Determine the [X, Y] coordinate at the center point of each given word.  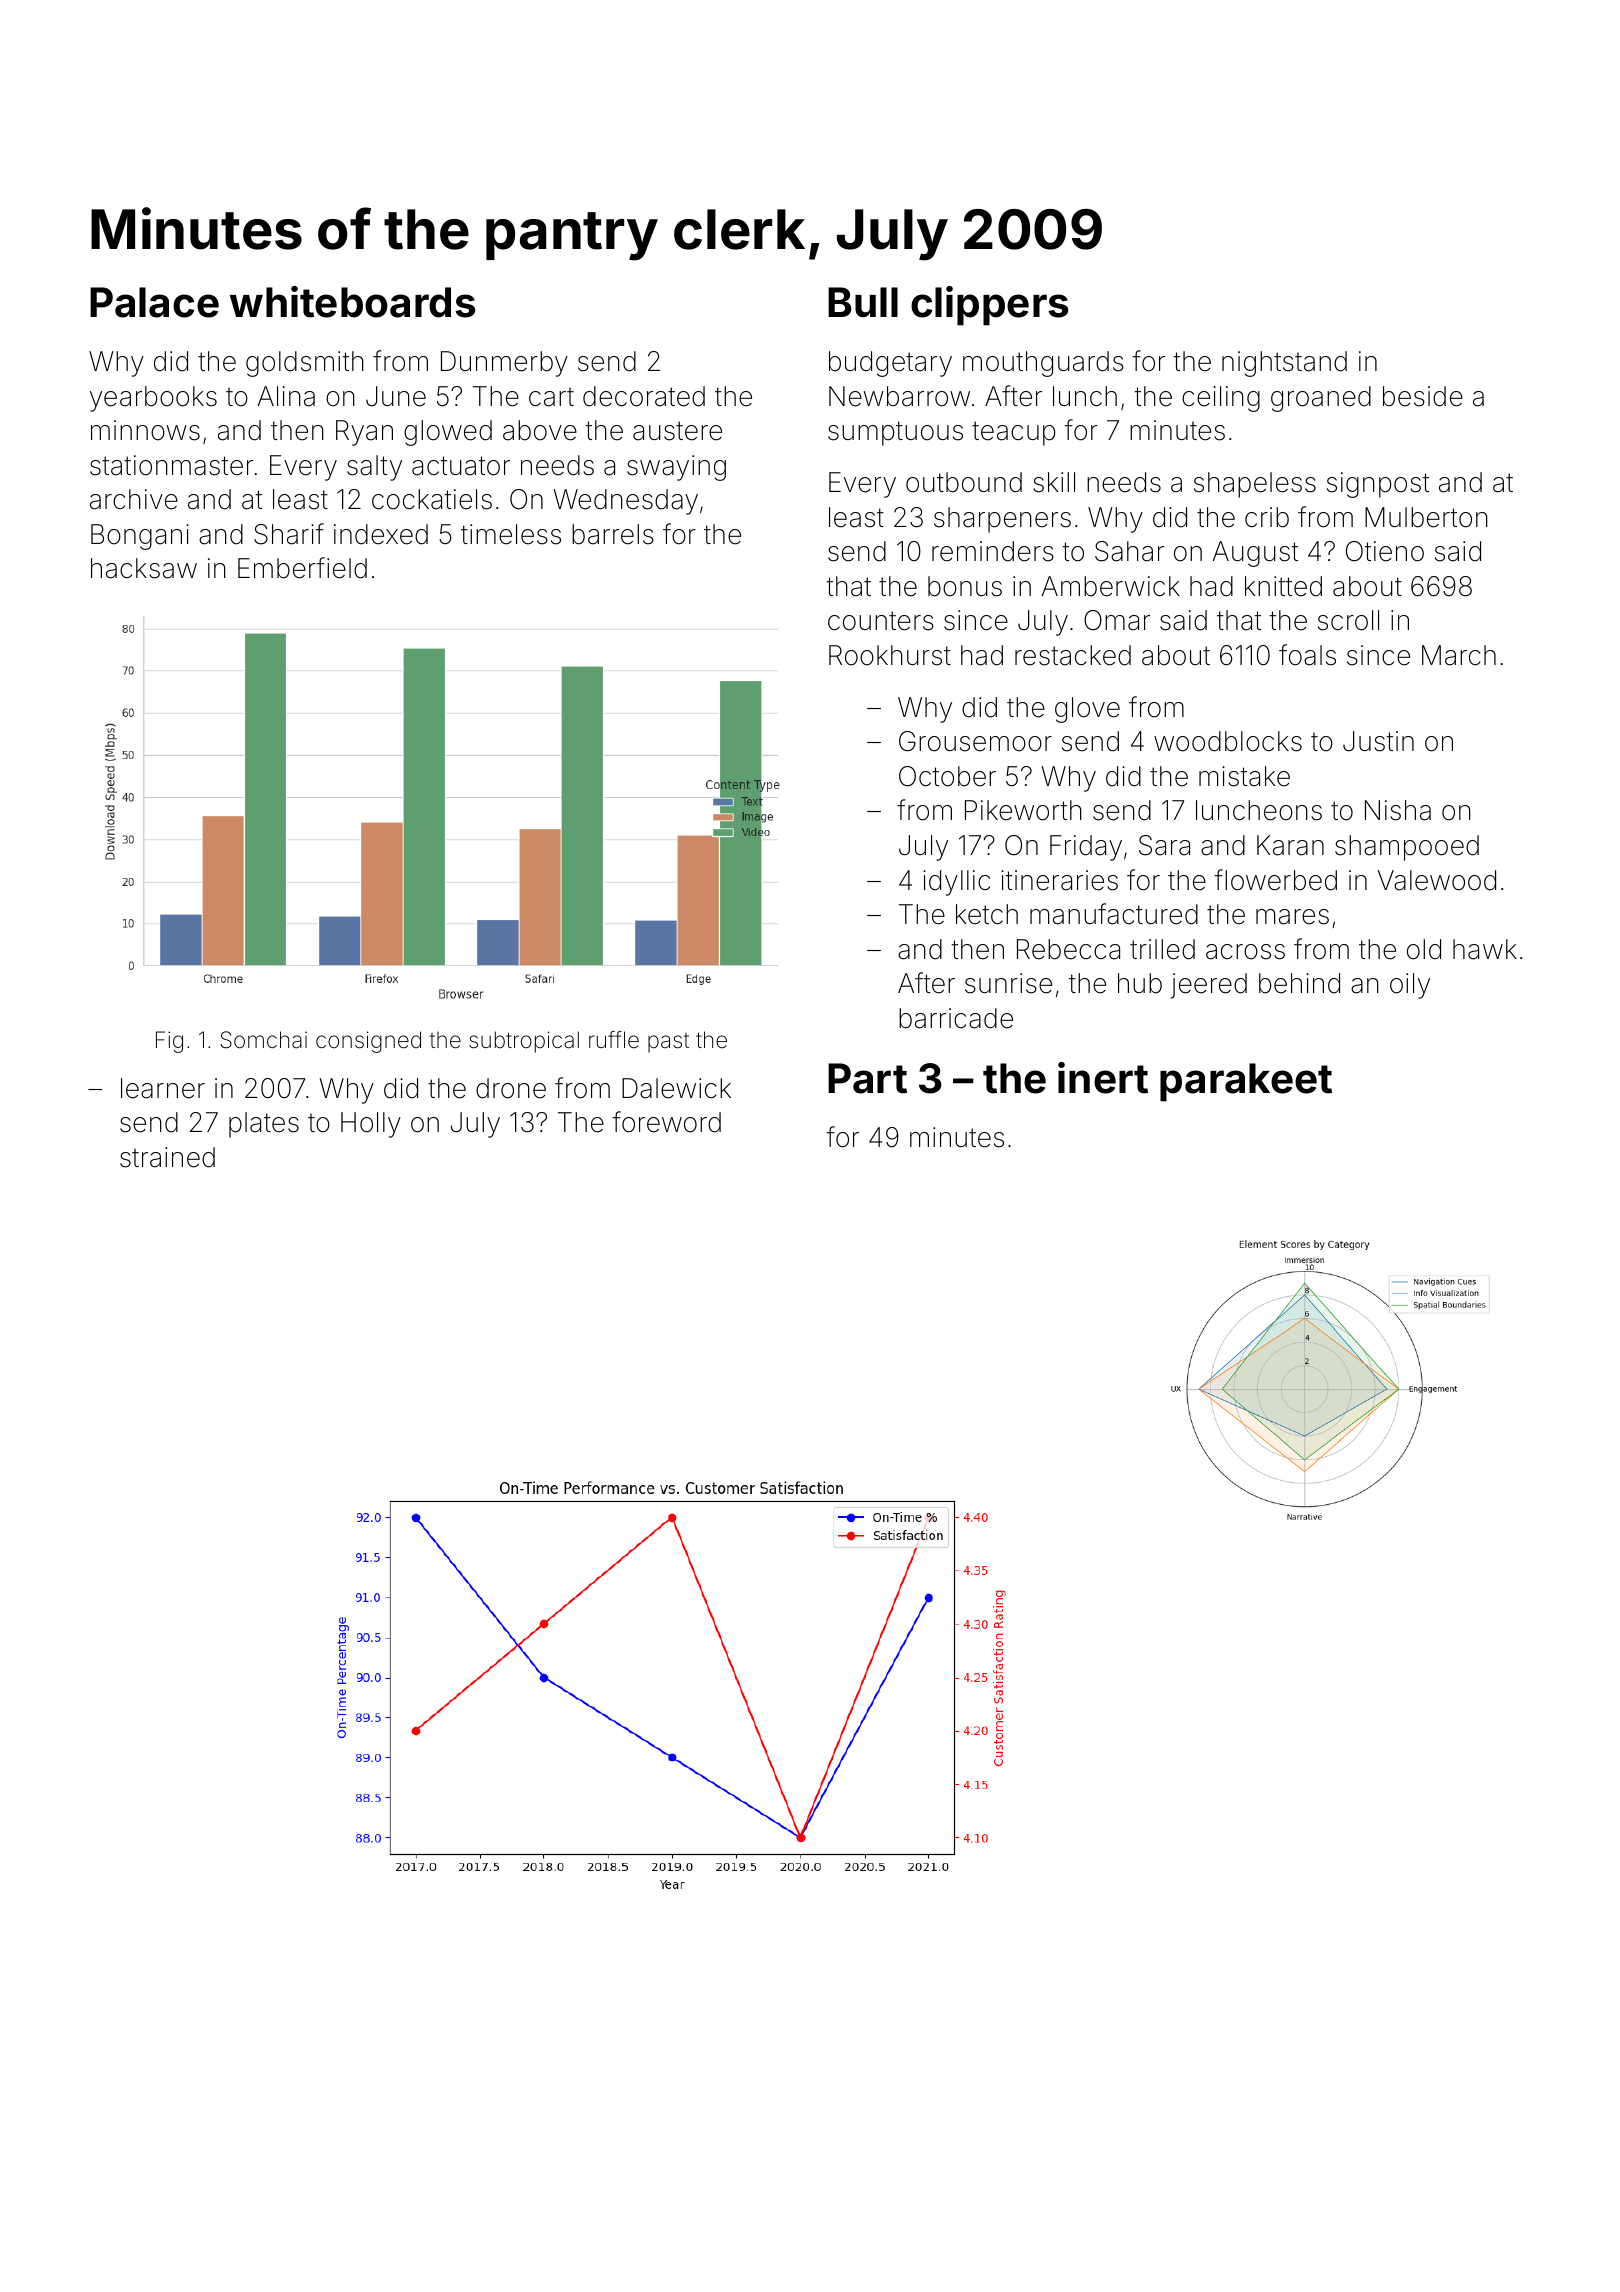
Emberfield [302, 568]
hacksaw [144, 568]
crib [1267, 517]
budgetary [890, 364]
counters [881, 621]
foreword [666, 1122]
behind [1299, 983]
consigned [368, 1042]
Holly [371, 1125]
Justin [1378, 741]
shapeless [1255, 485]
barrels [613, 534]
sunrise [1008, 983]
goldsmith [305, 364]
